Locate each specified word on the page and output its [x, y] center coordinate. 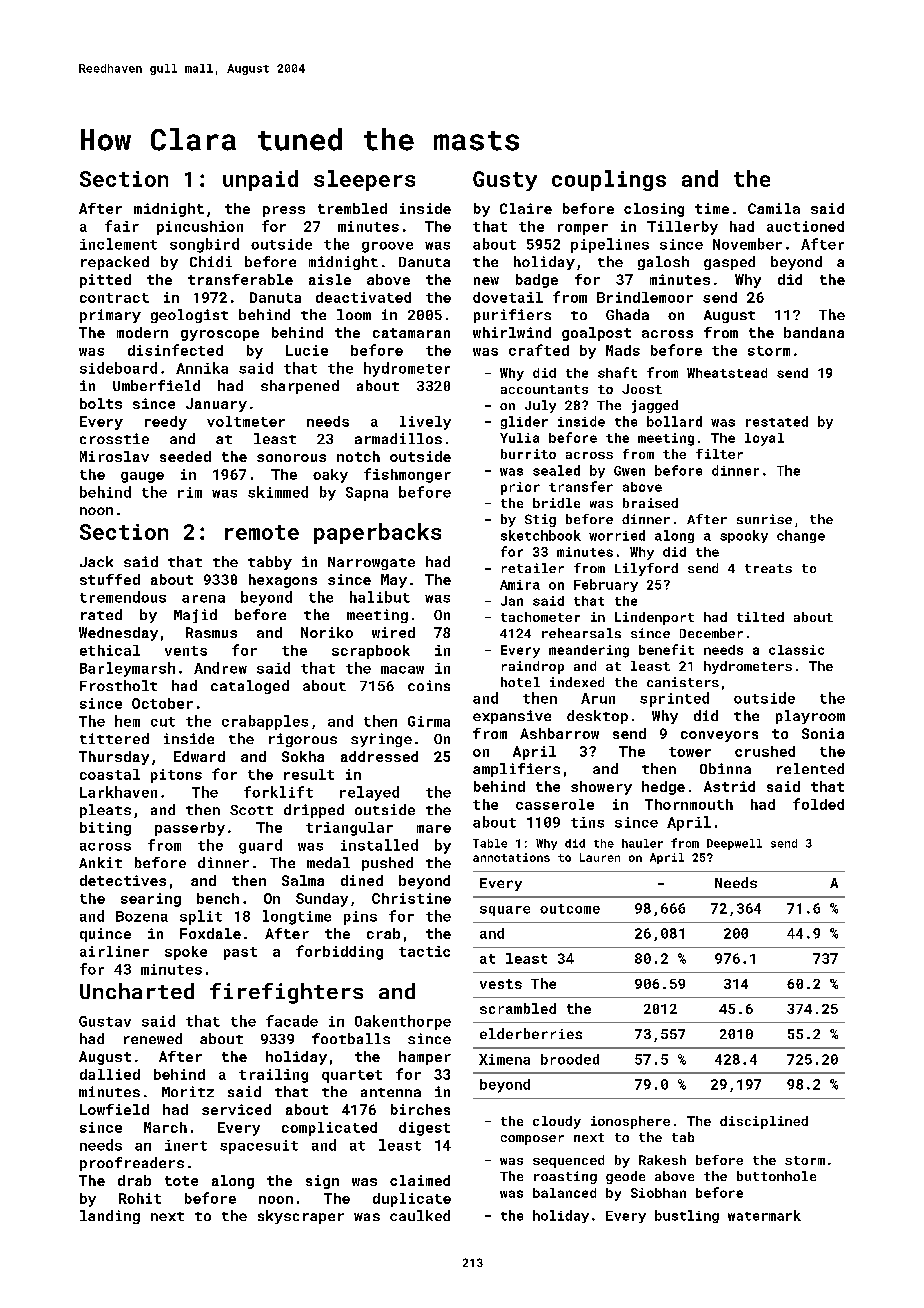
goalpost [596, 334]
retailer [533, 568]
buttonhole [776, 1176]
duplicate [412, 1200]
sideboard [118, 368]
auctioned [805, 226]
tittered [114, 738]
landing [110, 1217]
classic [796, 650]
